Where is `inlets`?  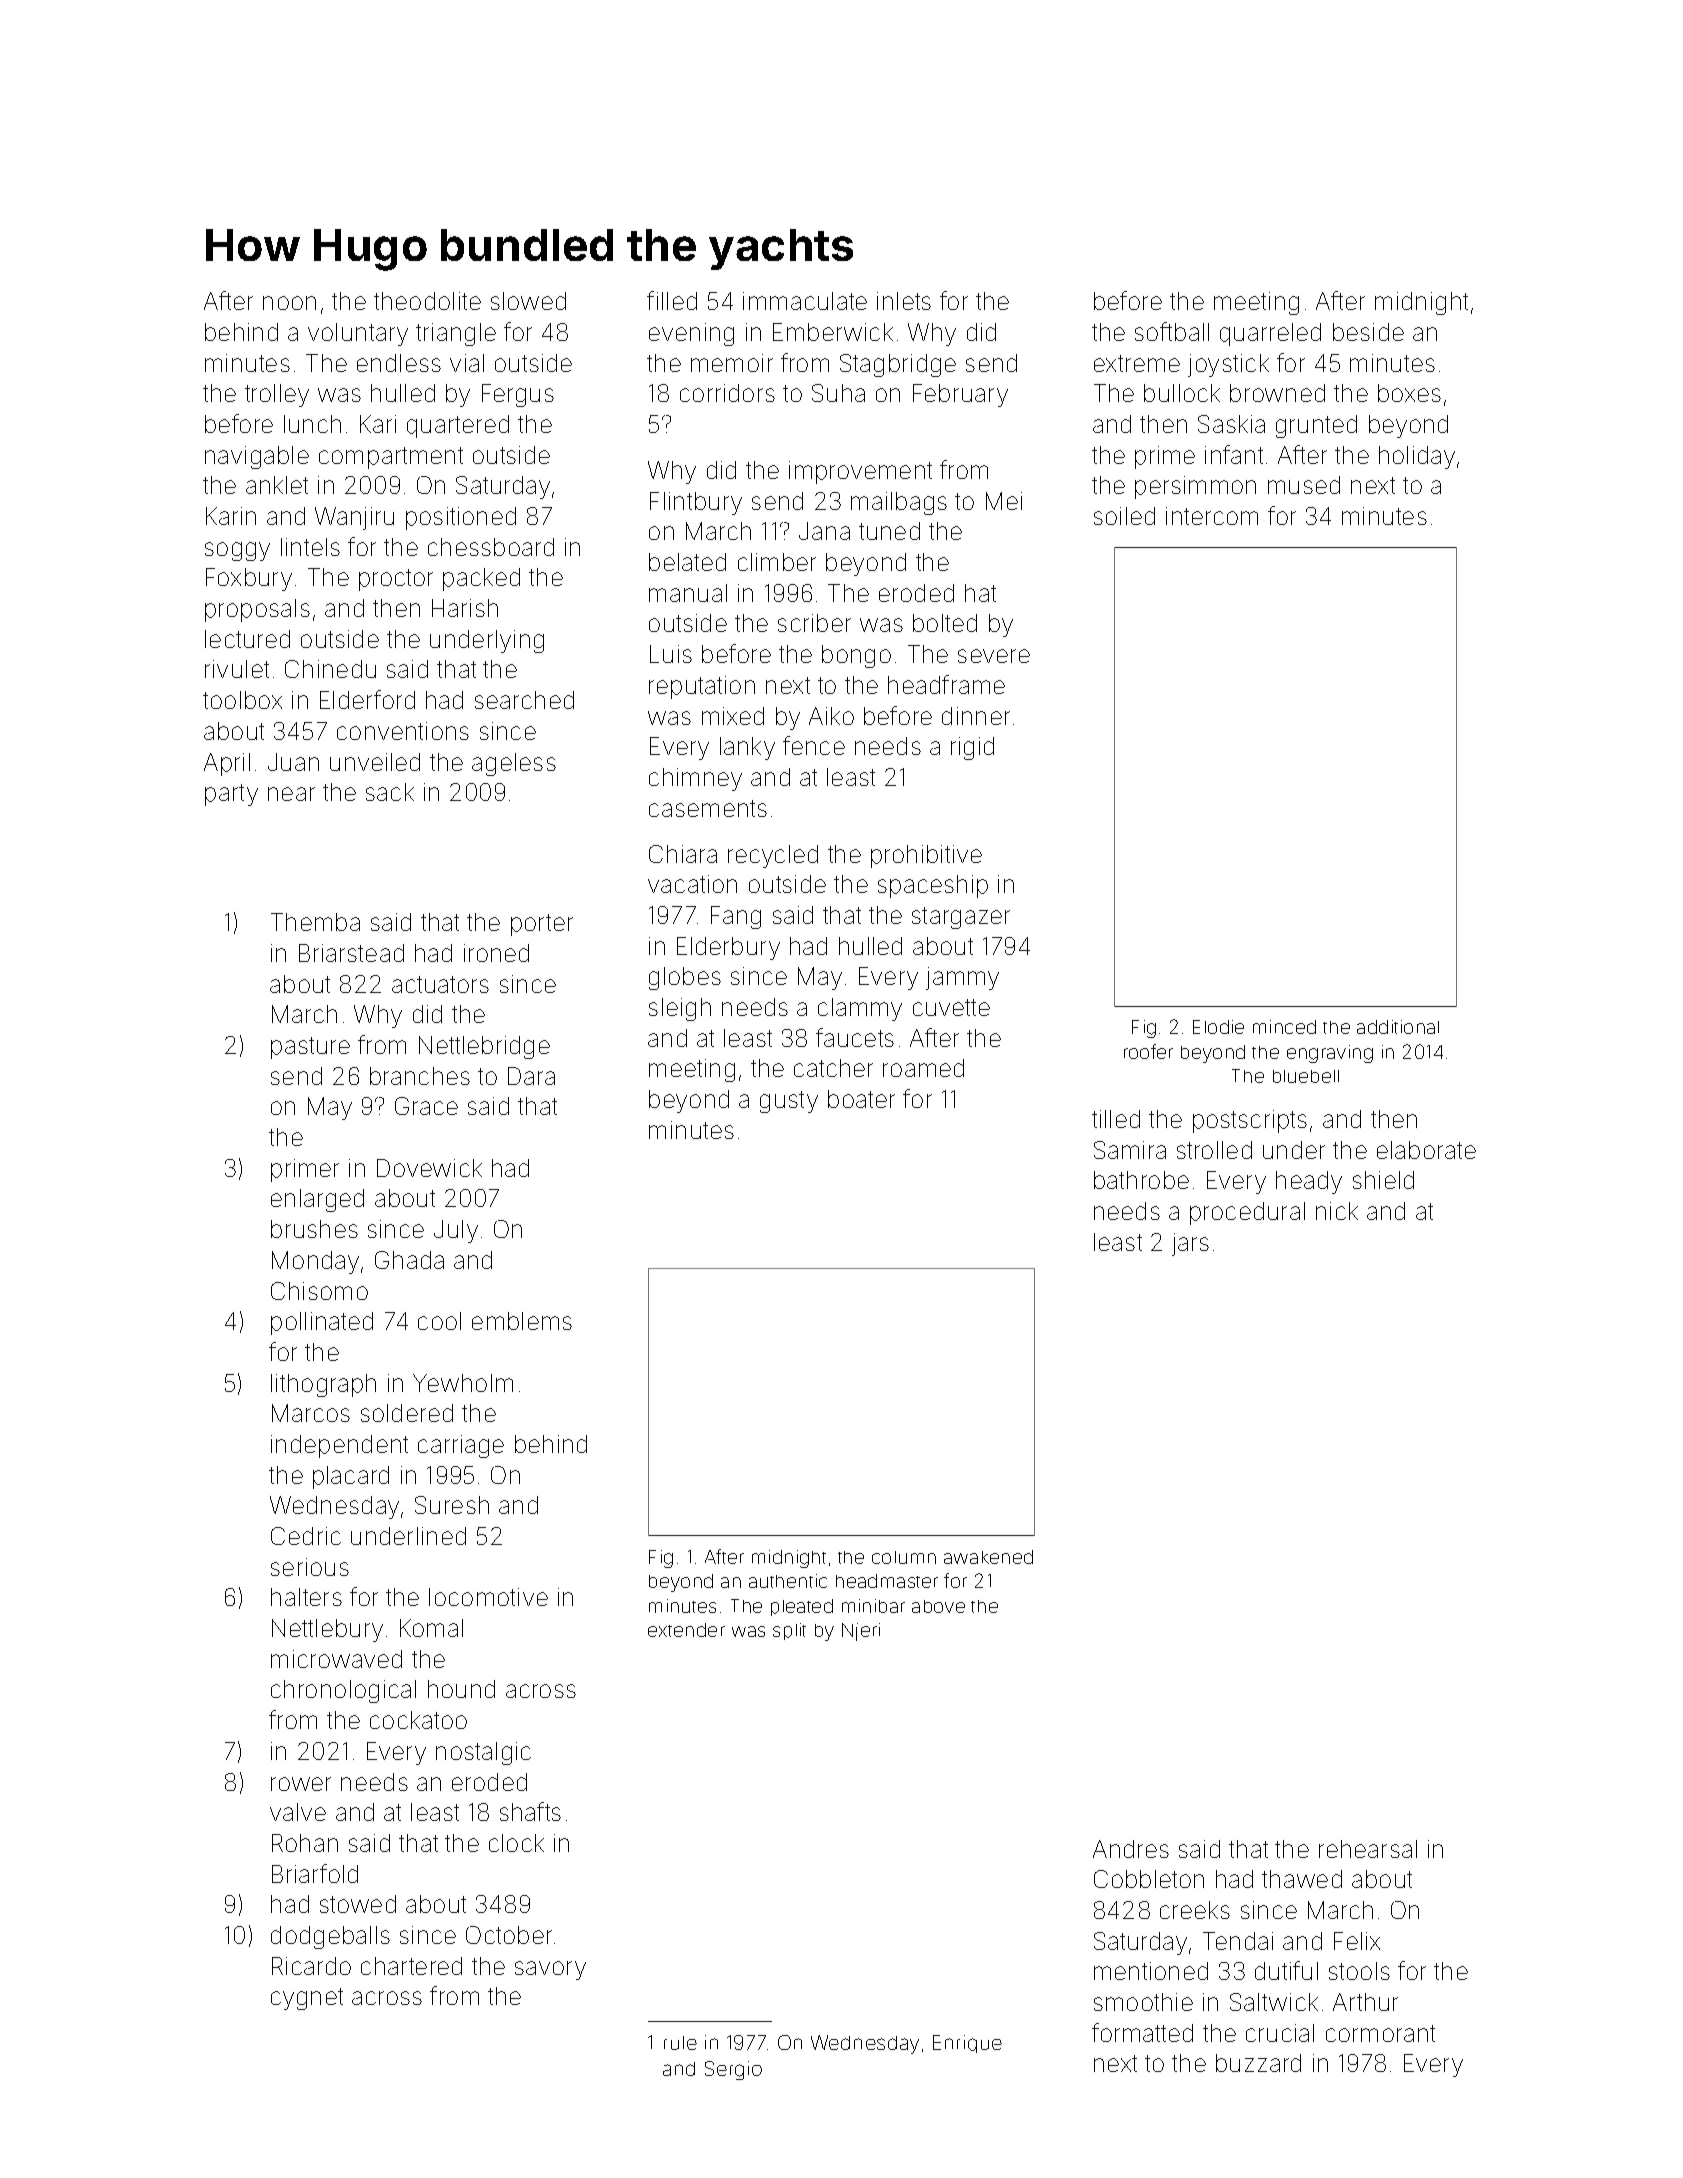 inlets is located at coordinates (904, 301).
